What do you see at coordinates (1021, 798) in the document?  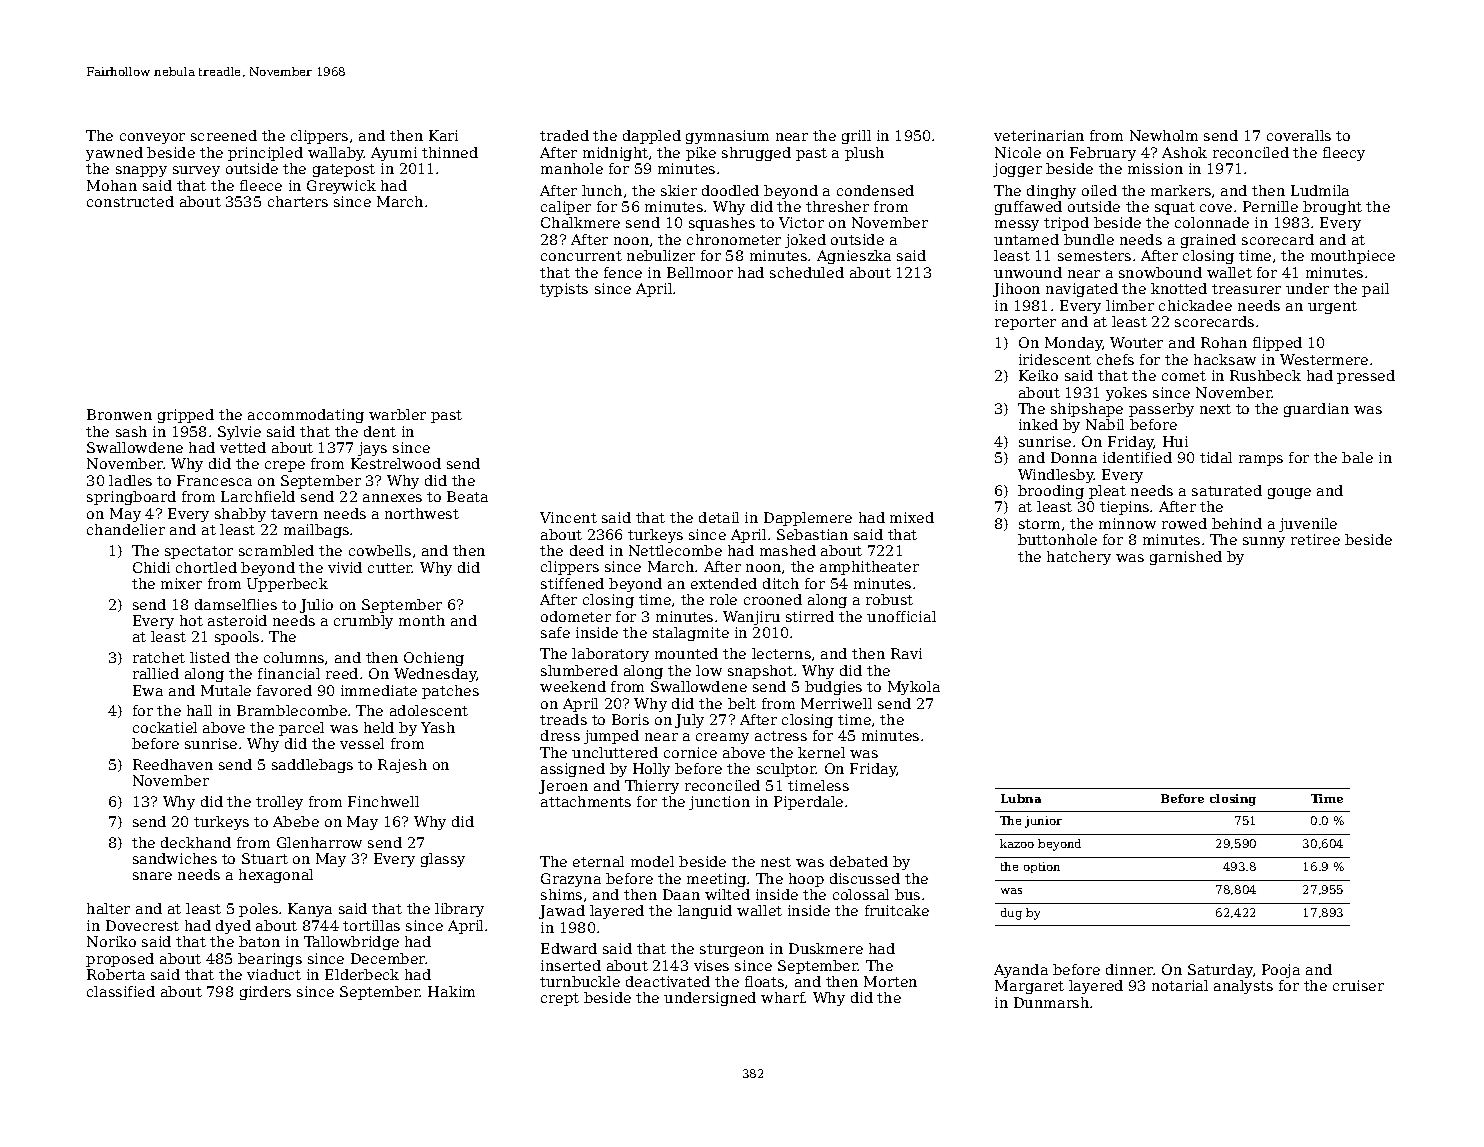 I see `Lubna` at bounding box center [1021, 798].
